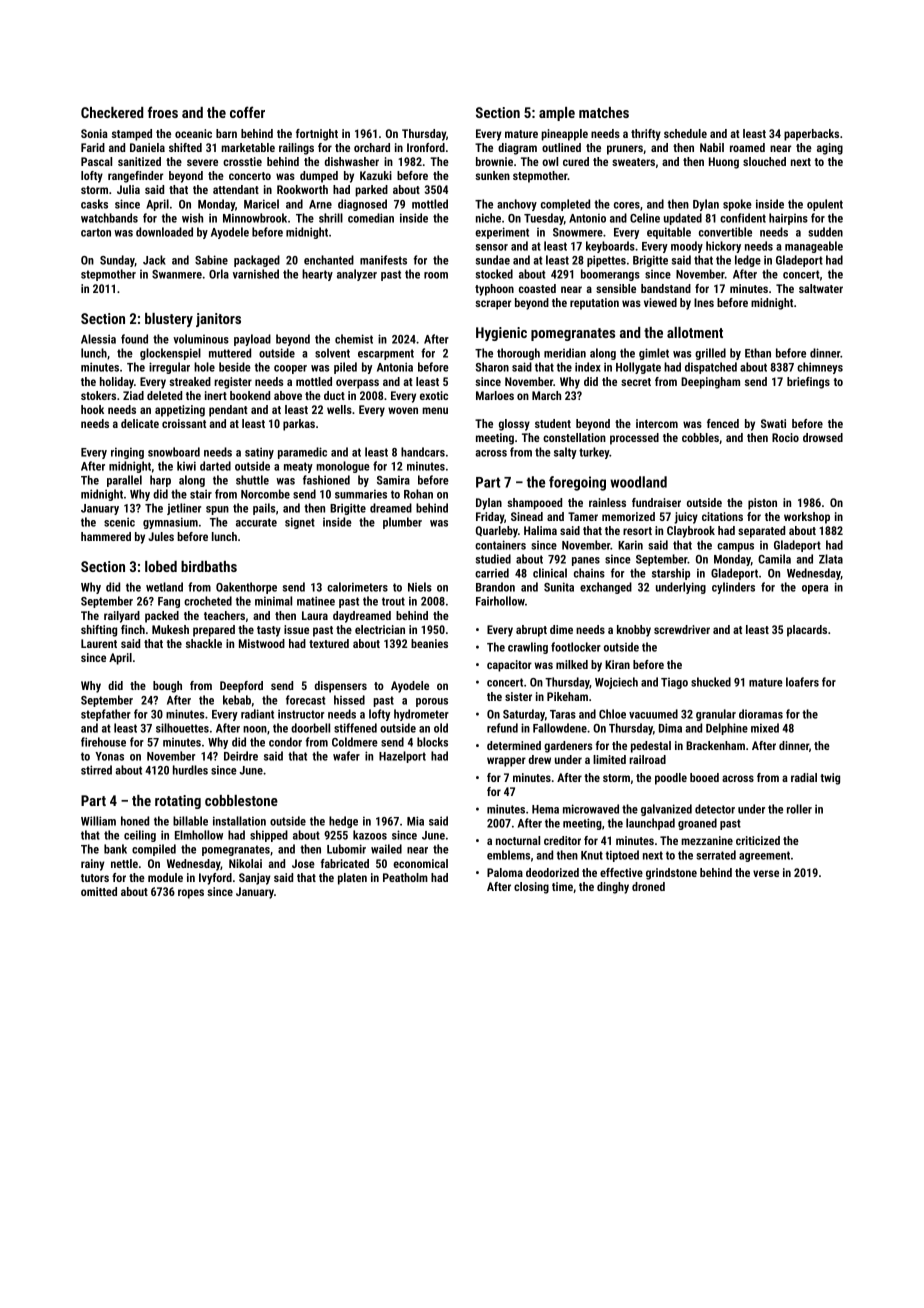 The height and width of the screenshot is (1308, 924). What do you see at coordinates (604, 112) in the screenshot?
I see `matches` at bounding box center [604, 112].
